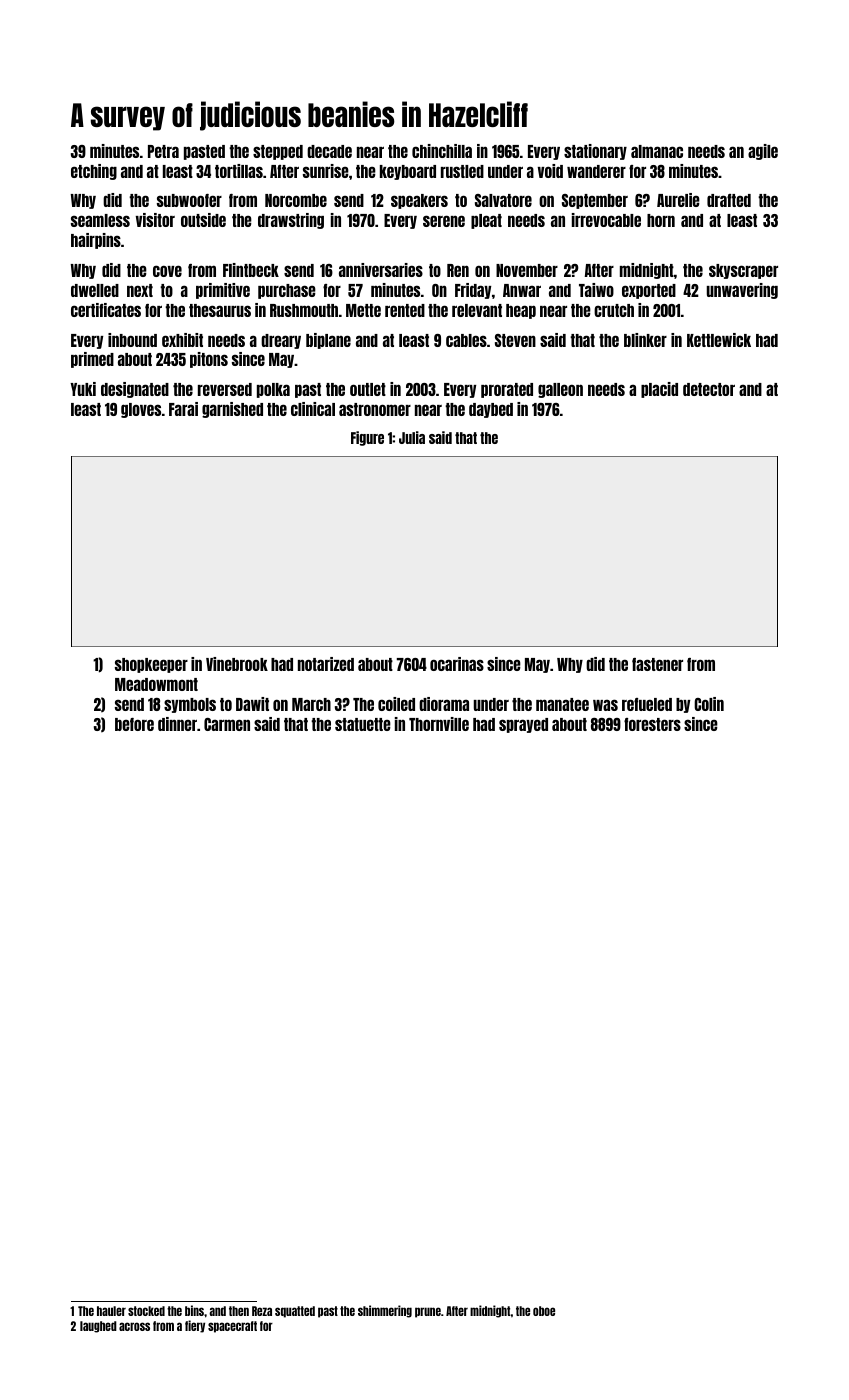  I want to click on Colin, so click(709, 704).
